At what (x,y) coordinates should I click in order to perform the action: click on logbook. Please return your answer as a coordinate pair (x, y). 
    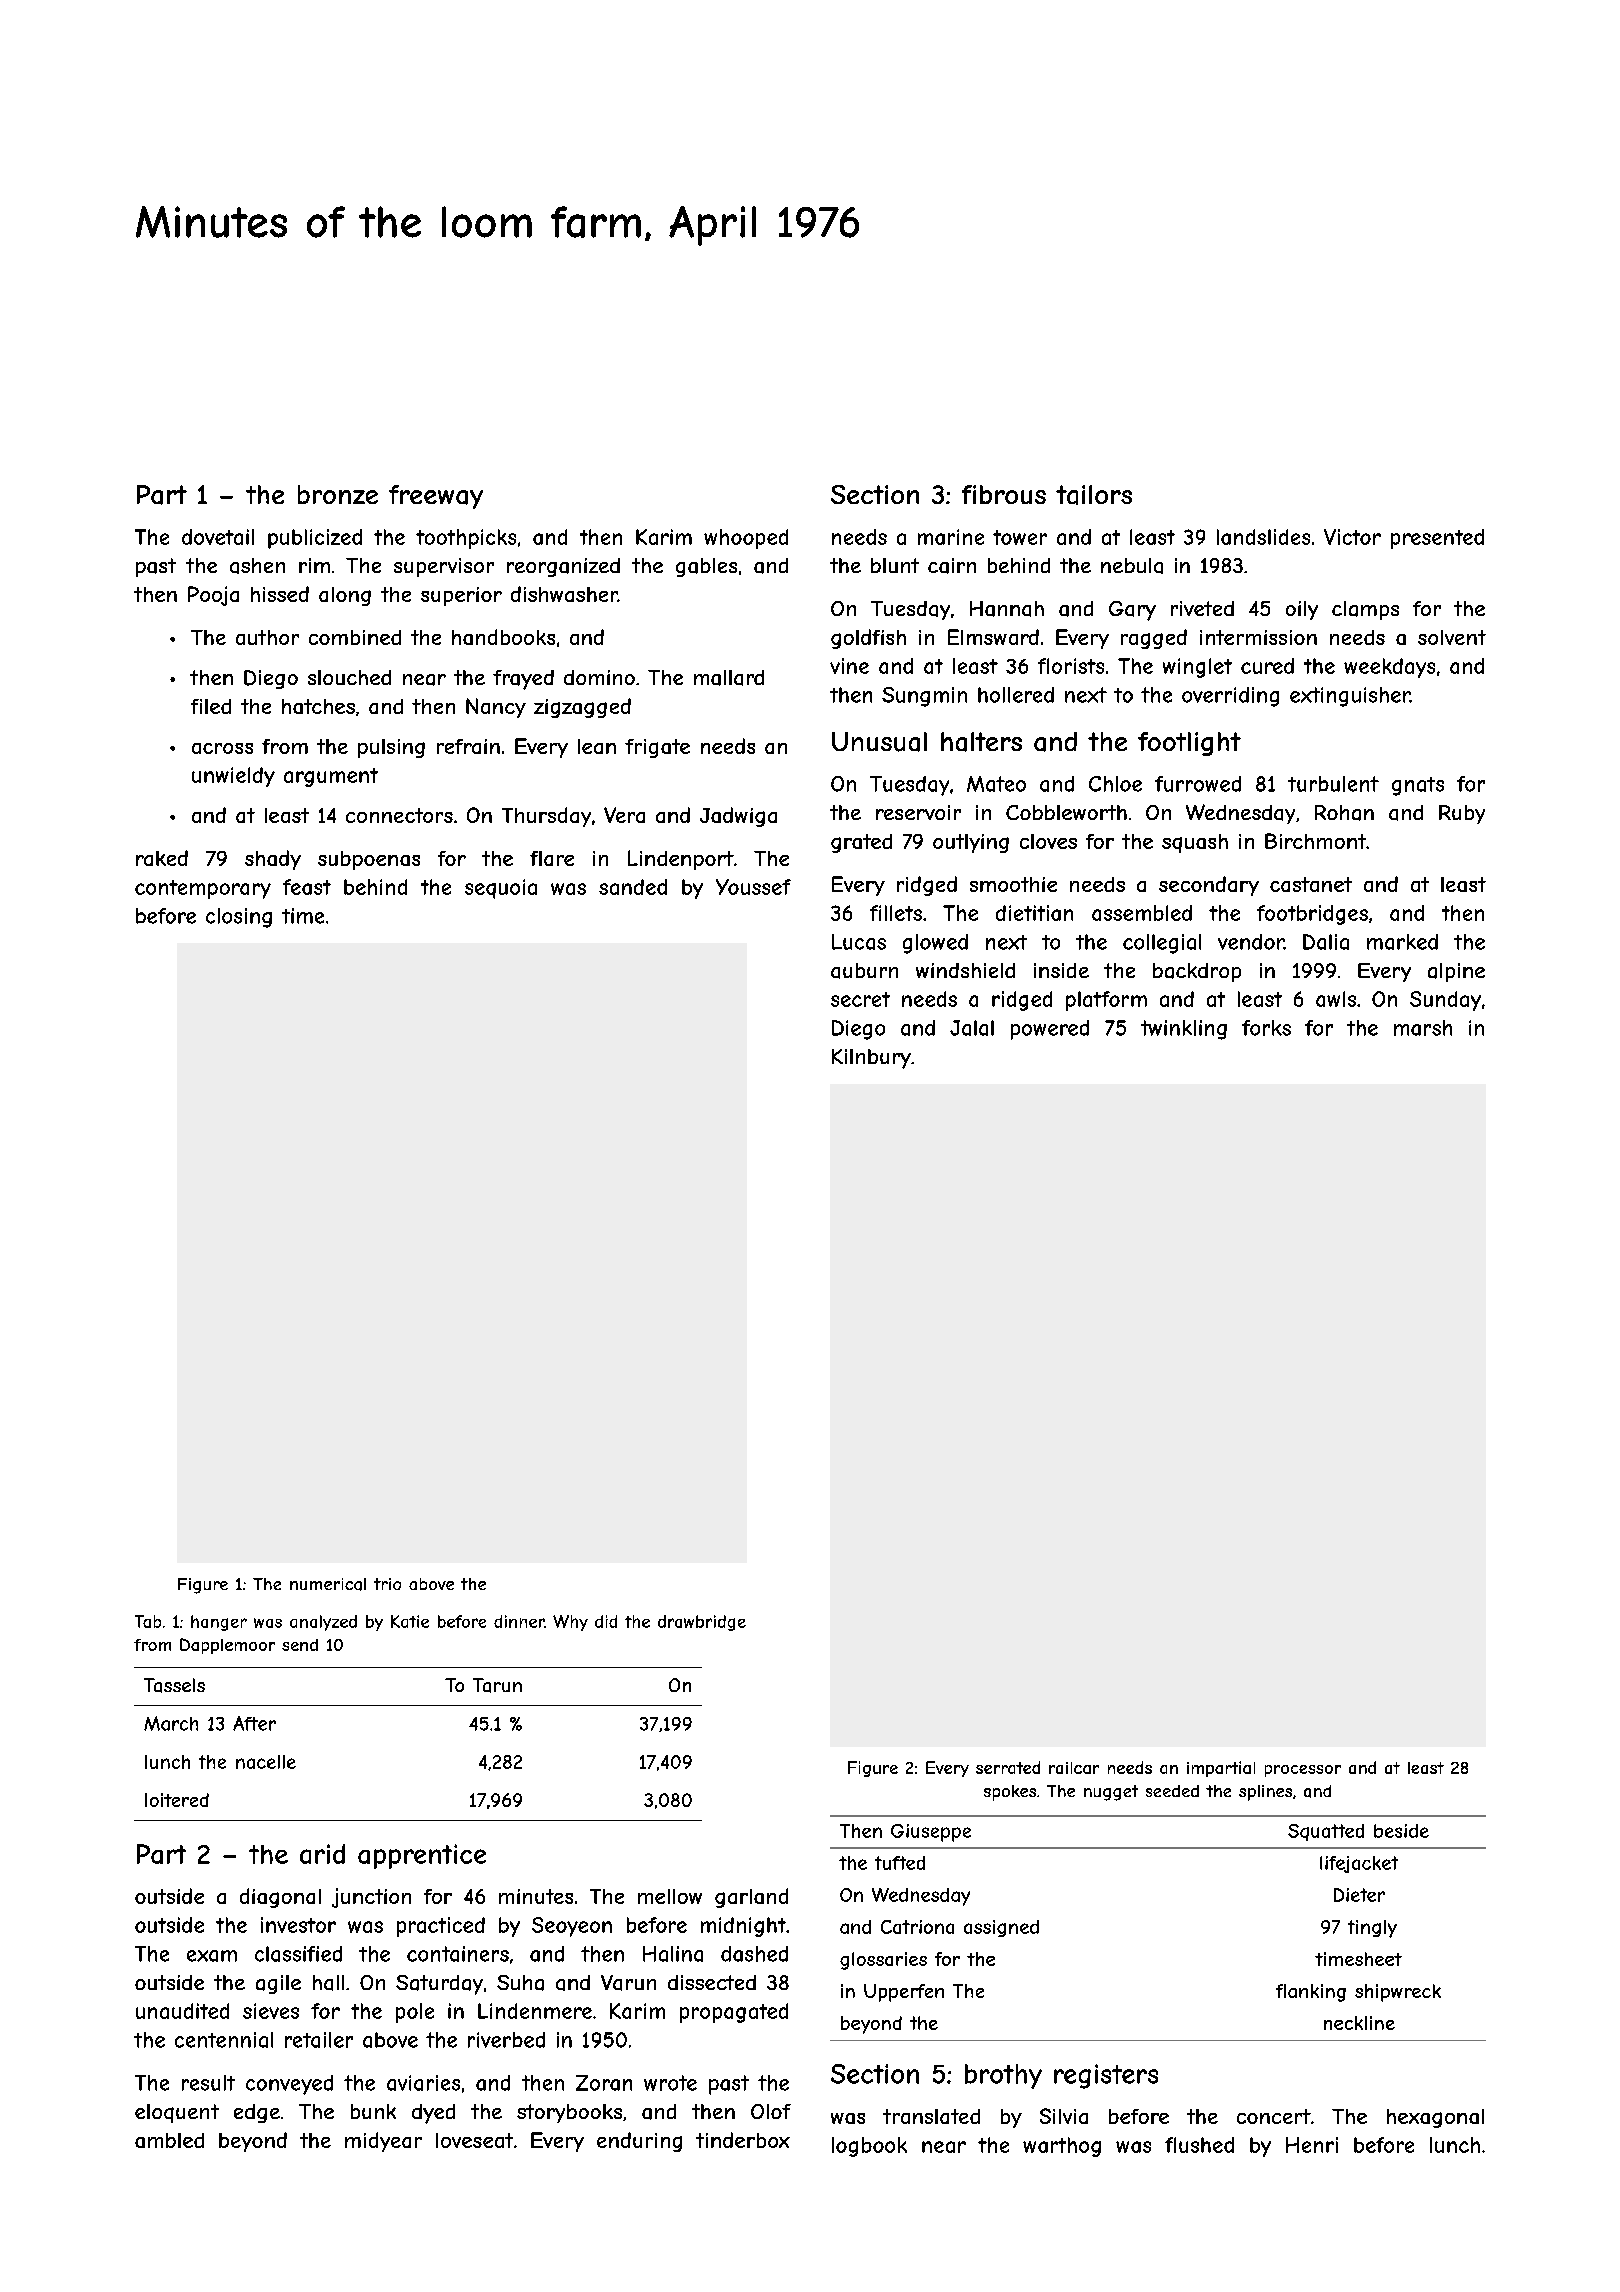
    Looking at the image, I should click on (869, 2147).
